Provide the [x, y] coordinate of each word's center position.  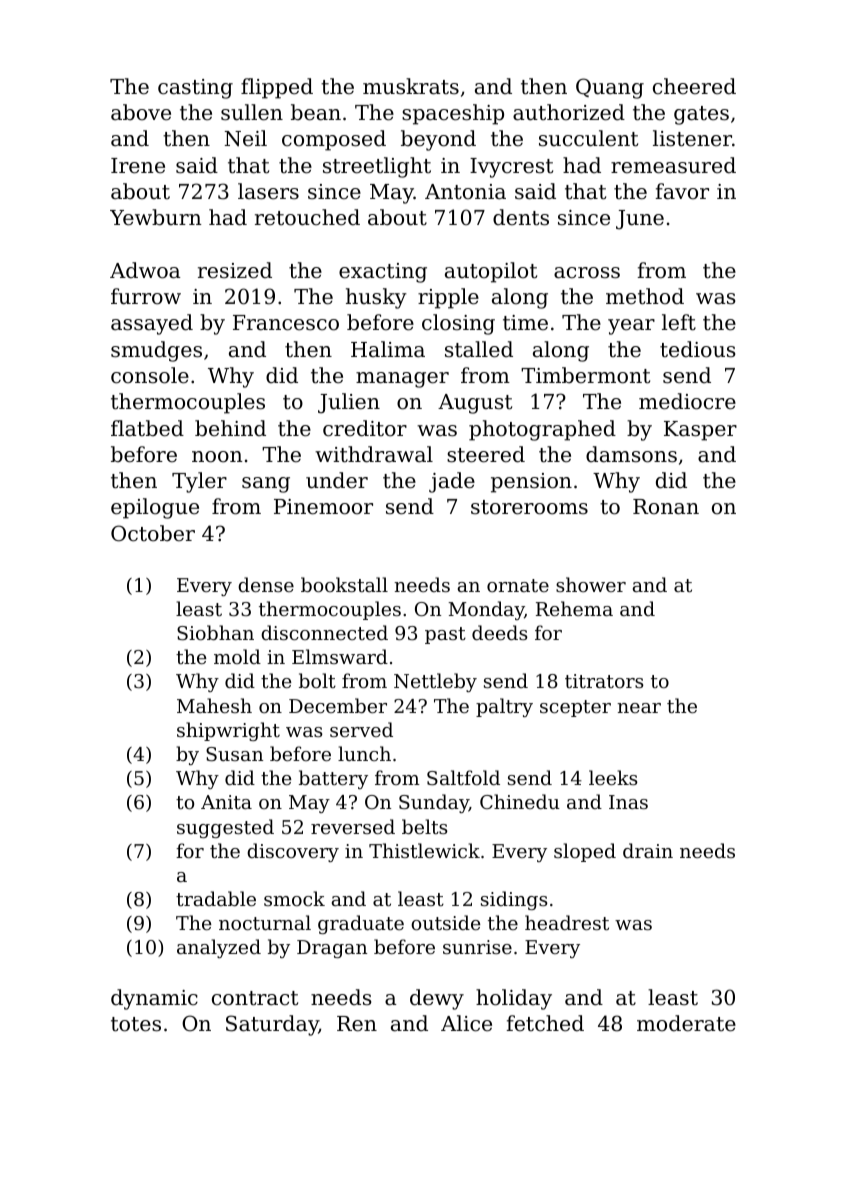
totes [136, 1024]
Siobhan [215, 632]
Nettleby [435, 682]
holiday [514, 999]
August [475, 404]
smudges [156, 351]
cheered [694, 86]
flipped [277, 88]
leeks [613, 777]
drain [648, 850]
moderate [686, 1023]
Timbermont [585, 375]
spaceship [453, 114]
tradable [216, 898]
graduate [361, 924]
